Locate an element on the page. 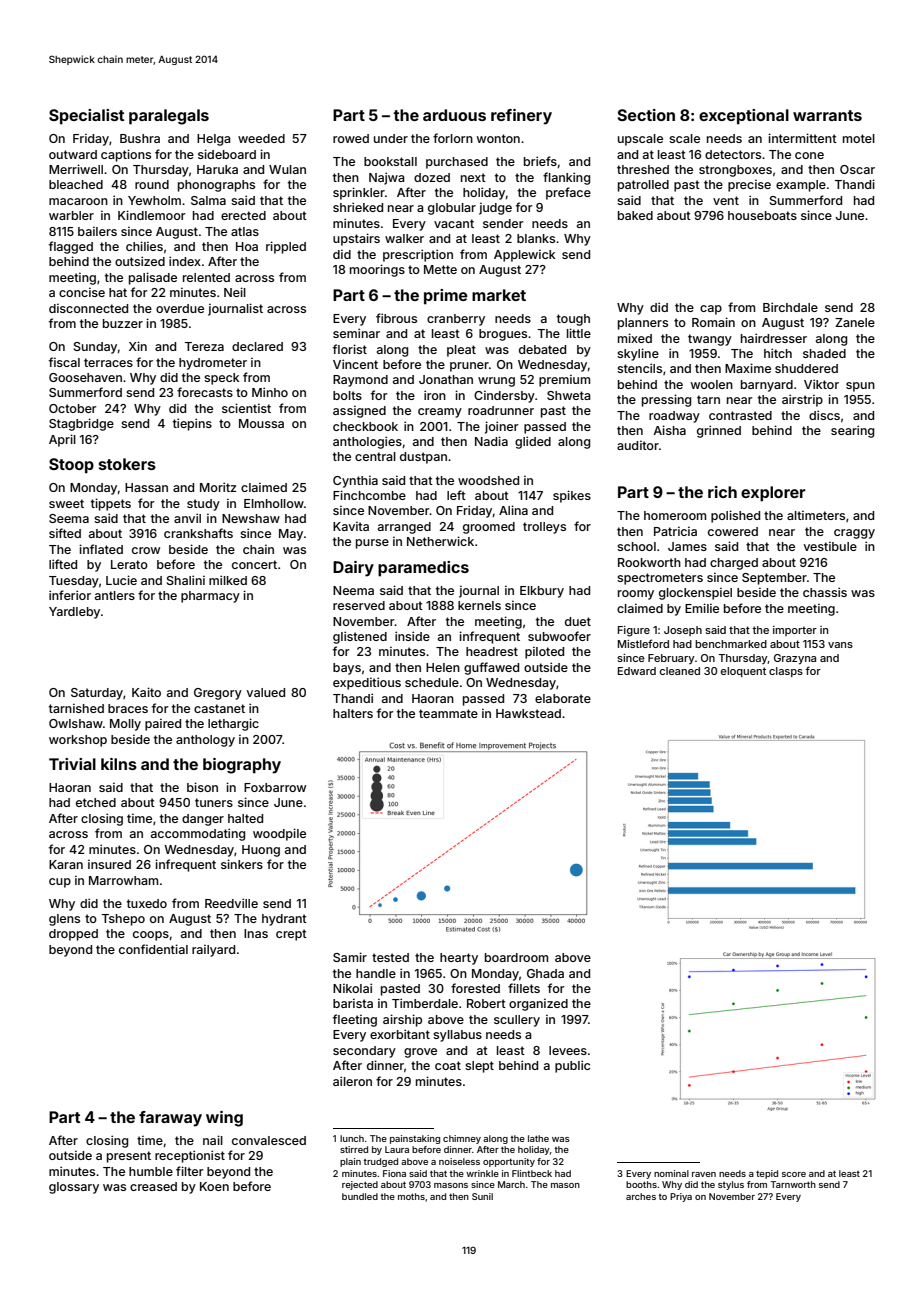 The height and width of the document is (1308, 924). arduous is located at coordinates (454, 115).
